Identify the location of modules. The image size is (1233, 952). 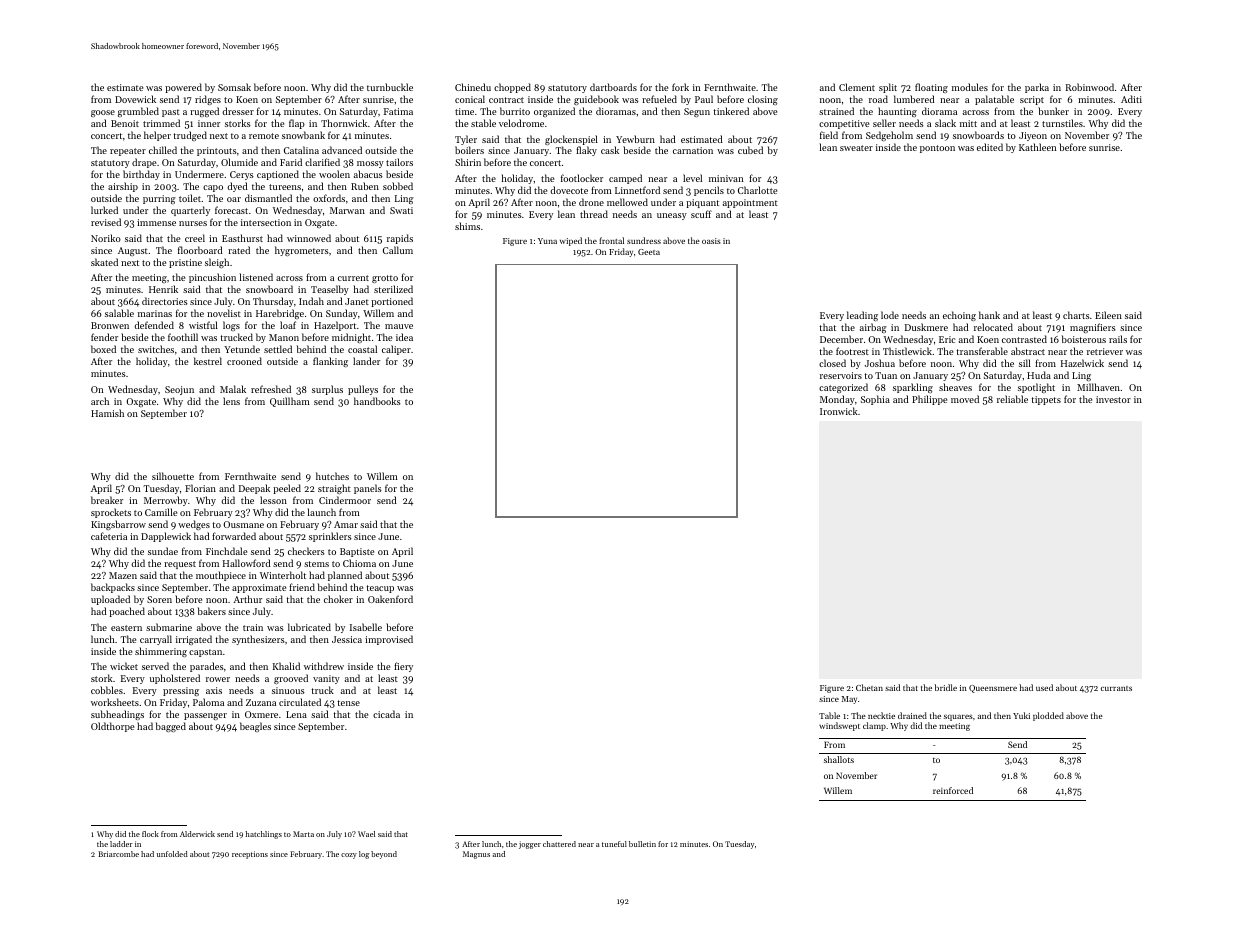
(970, 87).
